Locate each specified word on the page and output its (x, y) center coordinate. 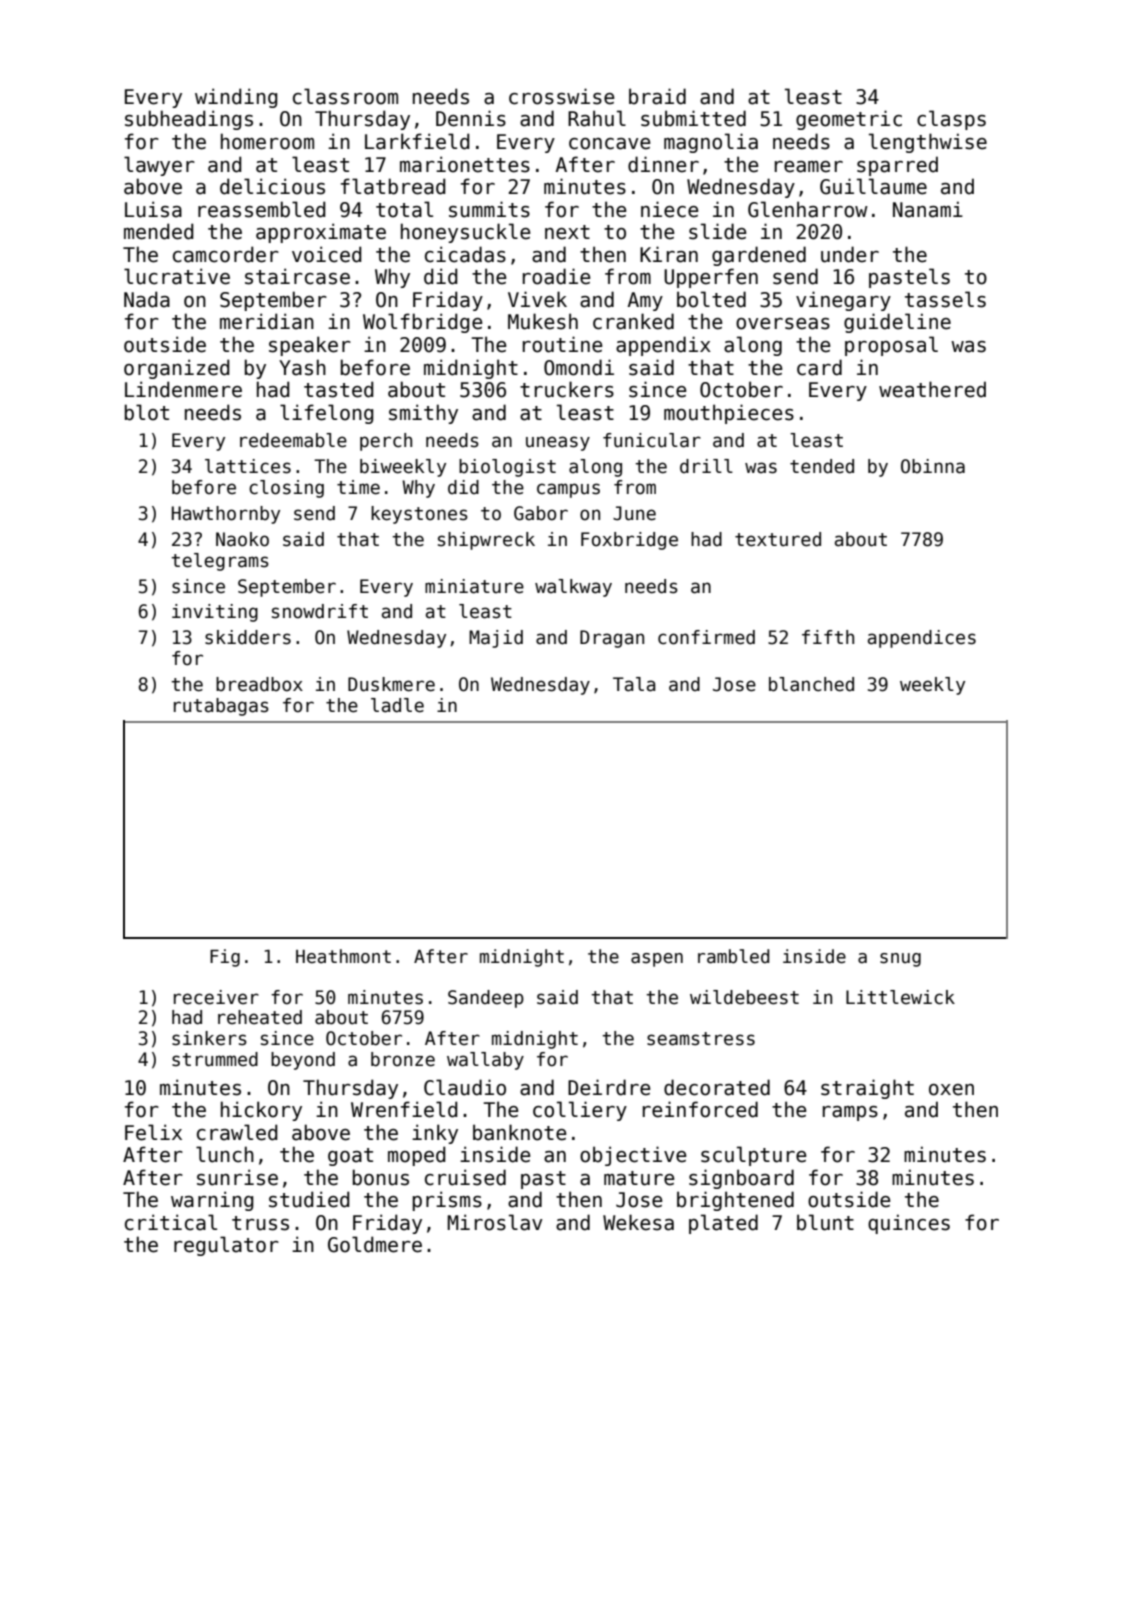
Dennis (471, 118)
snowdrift (320, 611)
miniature (474, 586)
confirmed (706, 637)
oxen (951, 1090)
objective (633, 1156)
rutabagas (221, 707)
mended (159, 231)
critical (171, 1222)
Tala (634, 684)
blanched (811, 684)
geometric (849, 120)
